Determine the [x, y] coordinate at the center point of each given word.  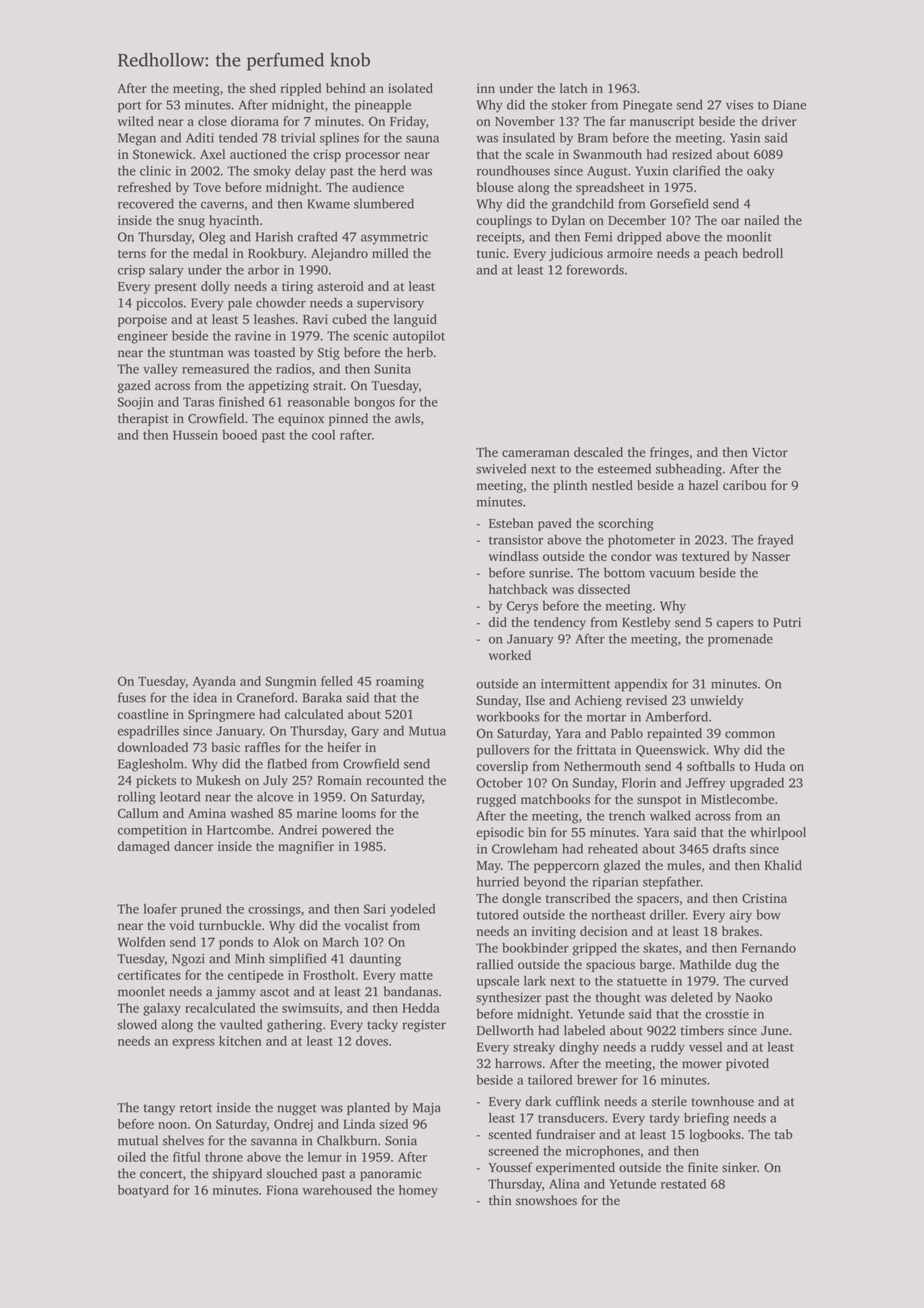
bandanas [411, 991]
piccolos [159, 304]
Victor [770, 452]
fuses [132, 697]
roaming [400, 682]
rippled [301, 89]
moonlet [141, 991]
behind [346, 88]
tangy [159, 1109]
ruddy [668, 1048]
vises [739, 105]
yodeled [412, 910]
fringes [669, 453]
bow [768, 914]
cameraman [536, 453]
